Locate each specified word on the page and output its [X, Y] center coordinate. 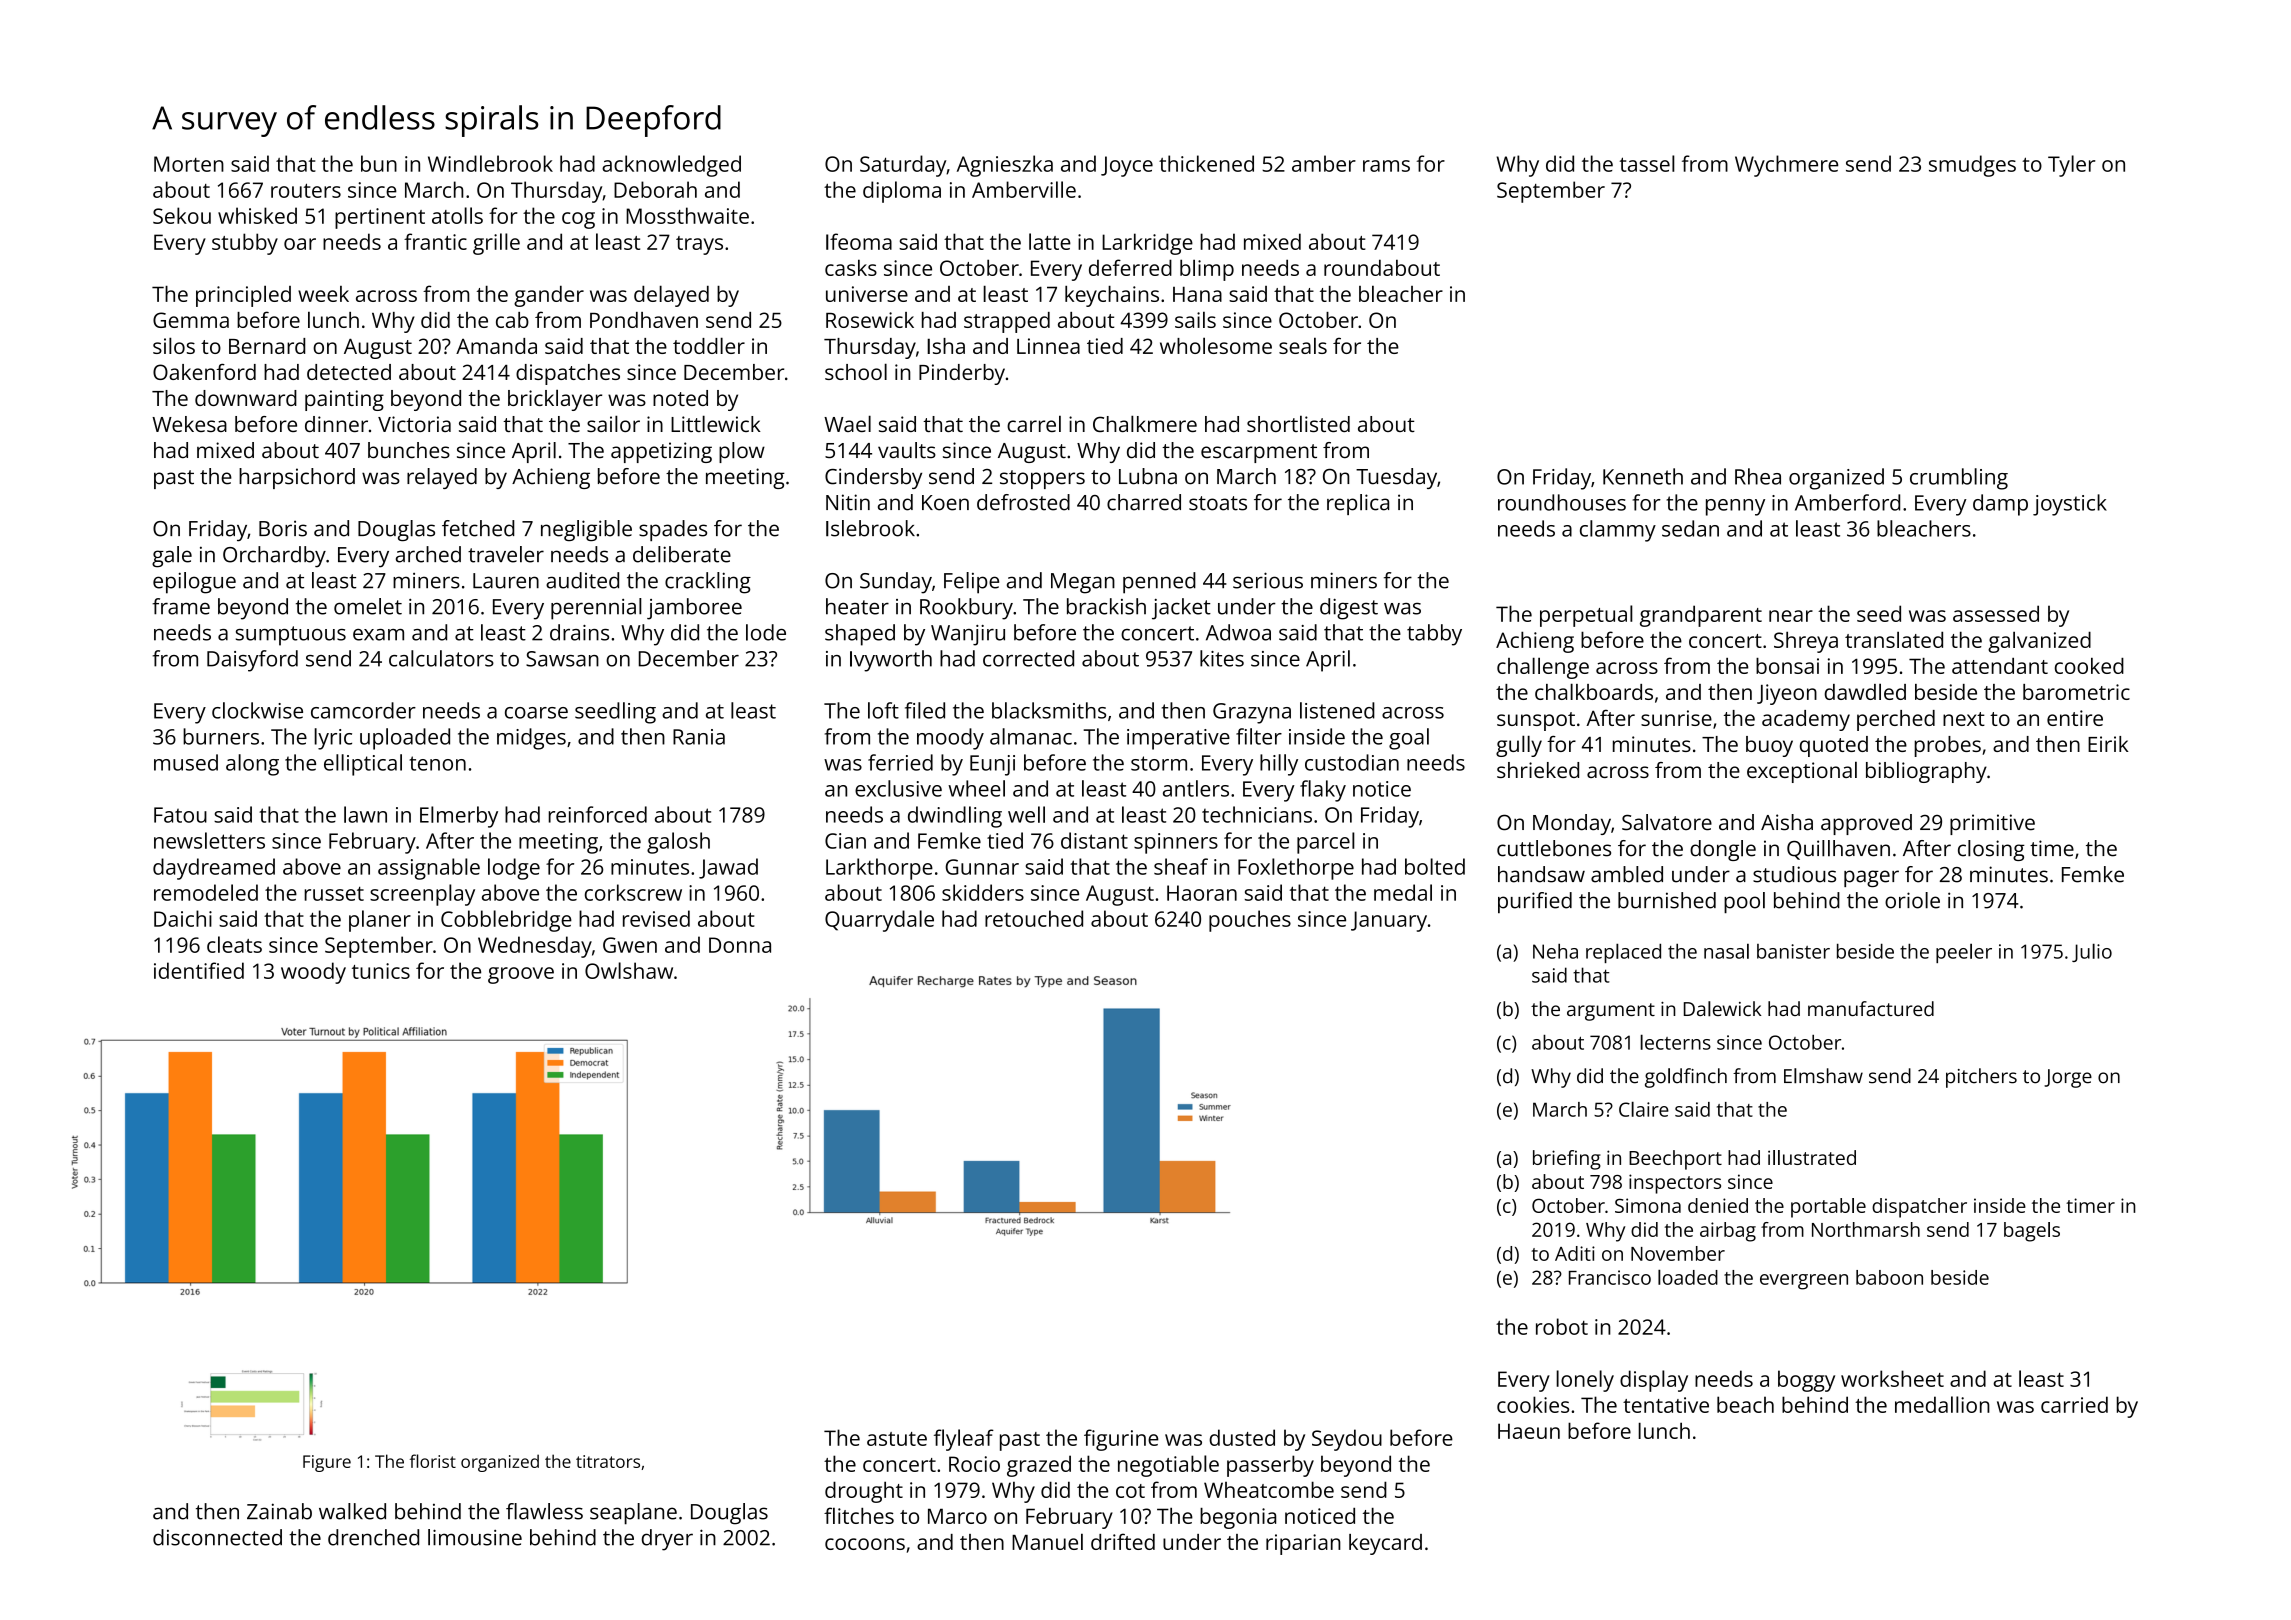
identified [199, 970]
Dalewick [1722, 1009]
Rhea [1758, 476]
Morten [189, 164]
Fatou [180, 815]
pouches [1250, 921]
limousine [475, 1537]
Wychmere [1786, 166]
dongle [1723, 850]
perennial [596, 609]
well [1026, 814]
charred [1144, 502]
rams [1386, 166]
